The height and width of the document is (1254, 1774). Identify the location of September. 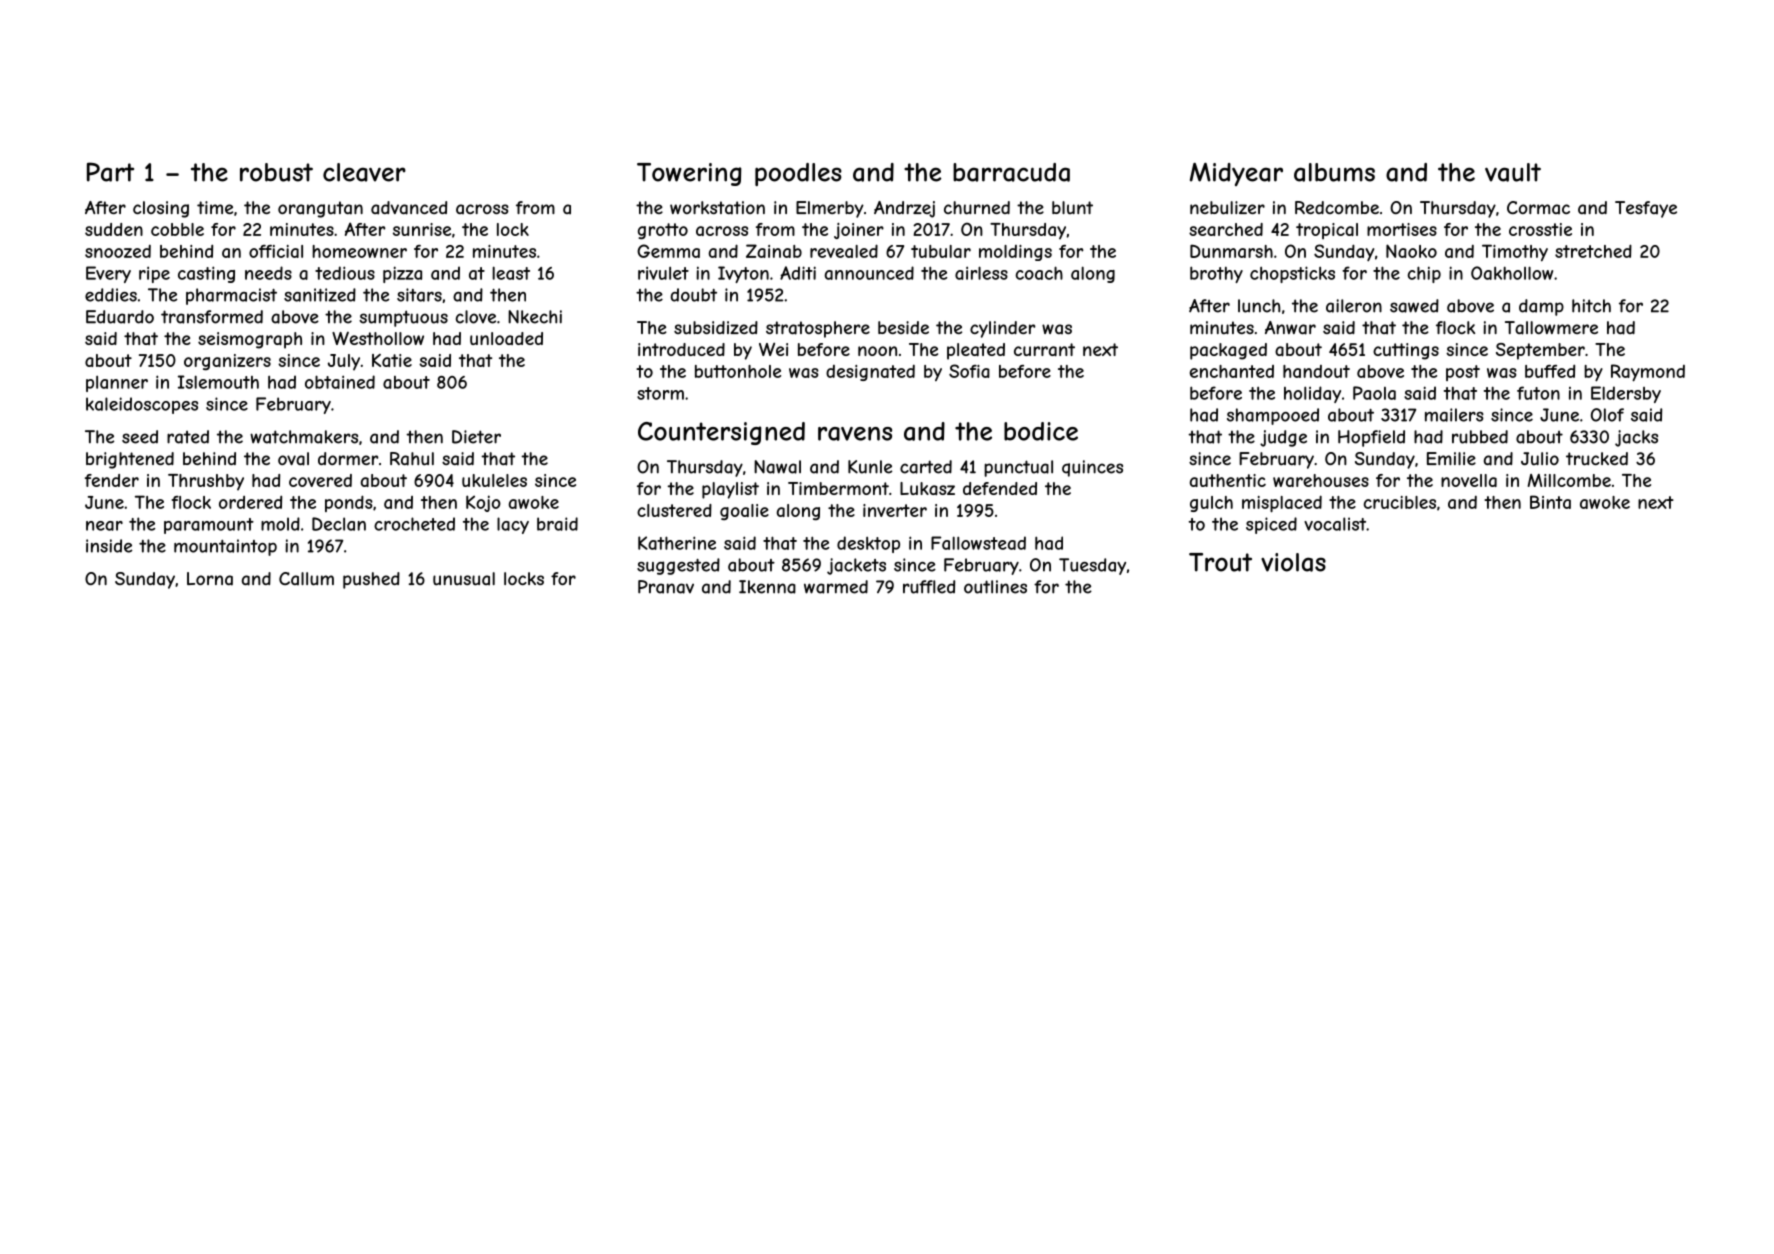
(1540, 351).
